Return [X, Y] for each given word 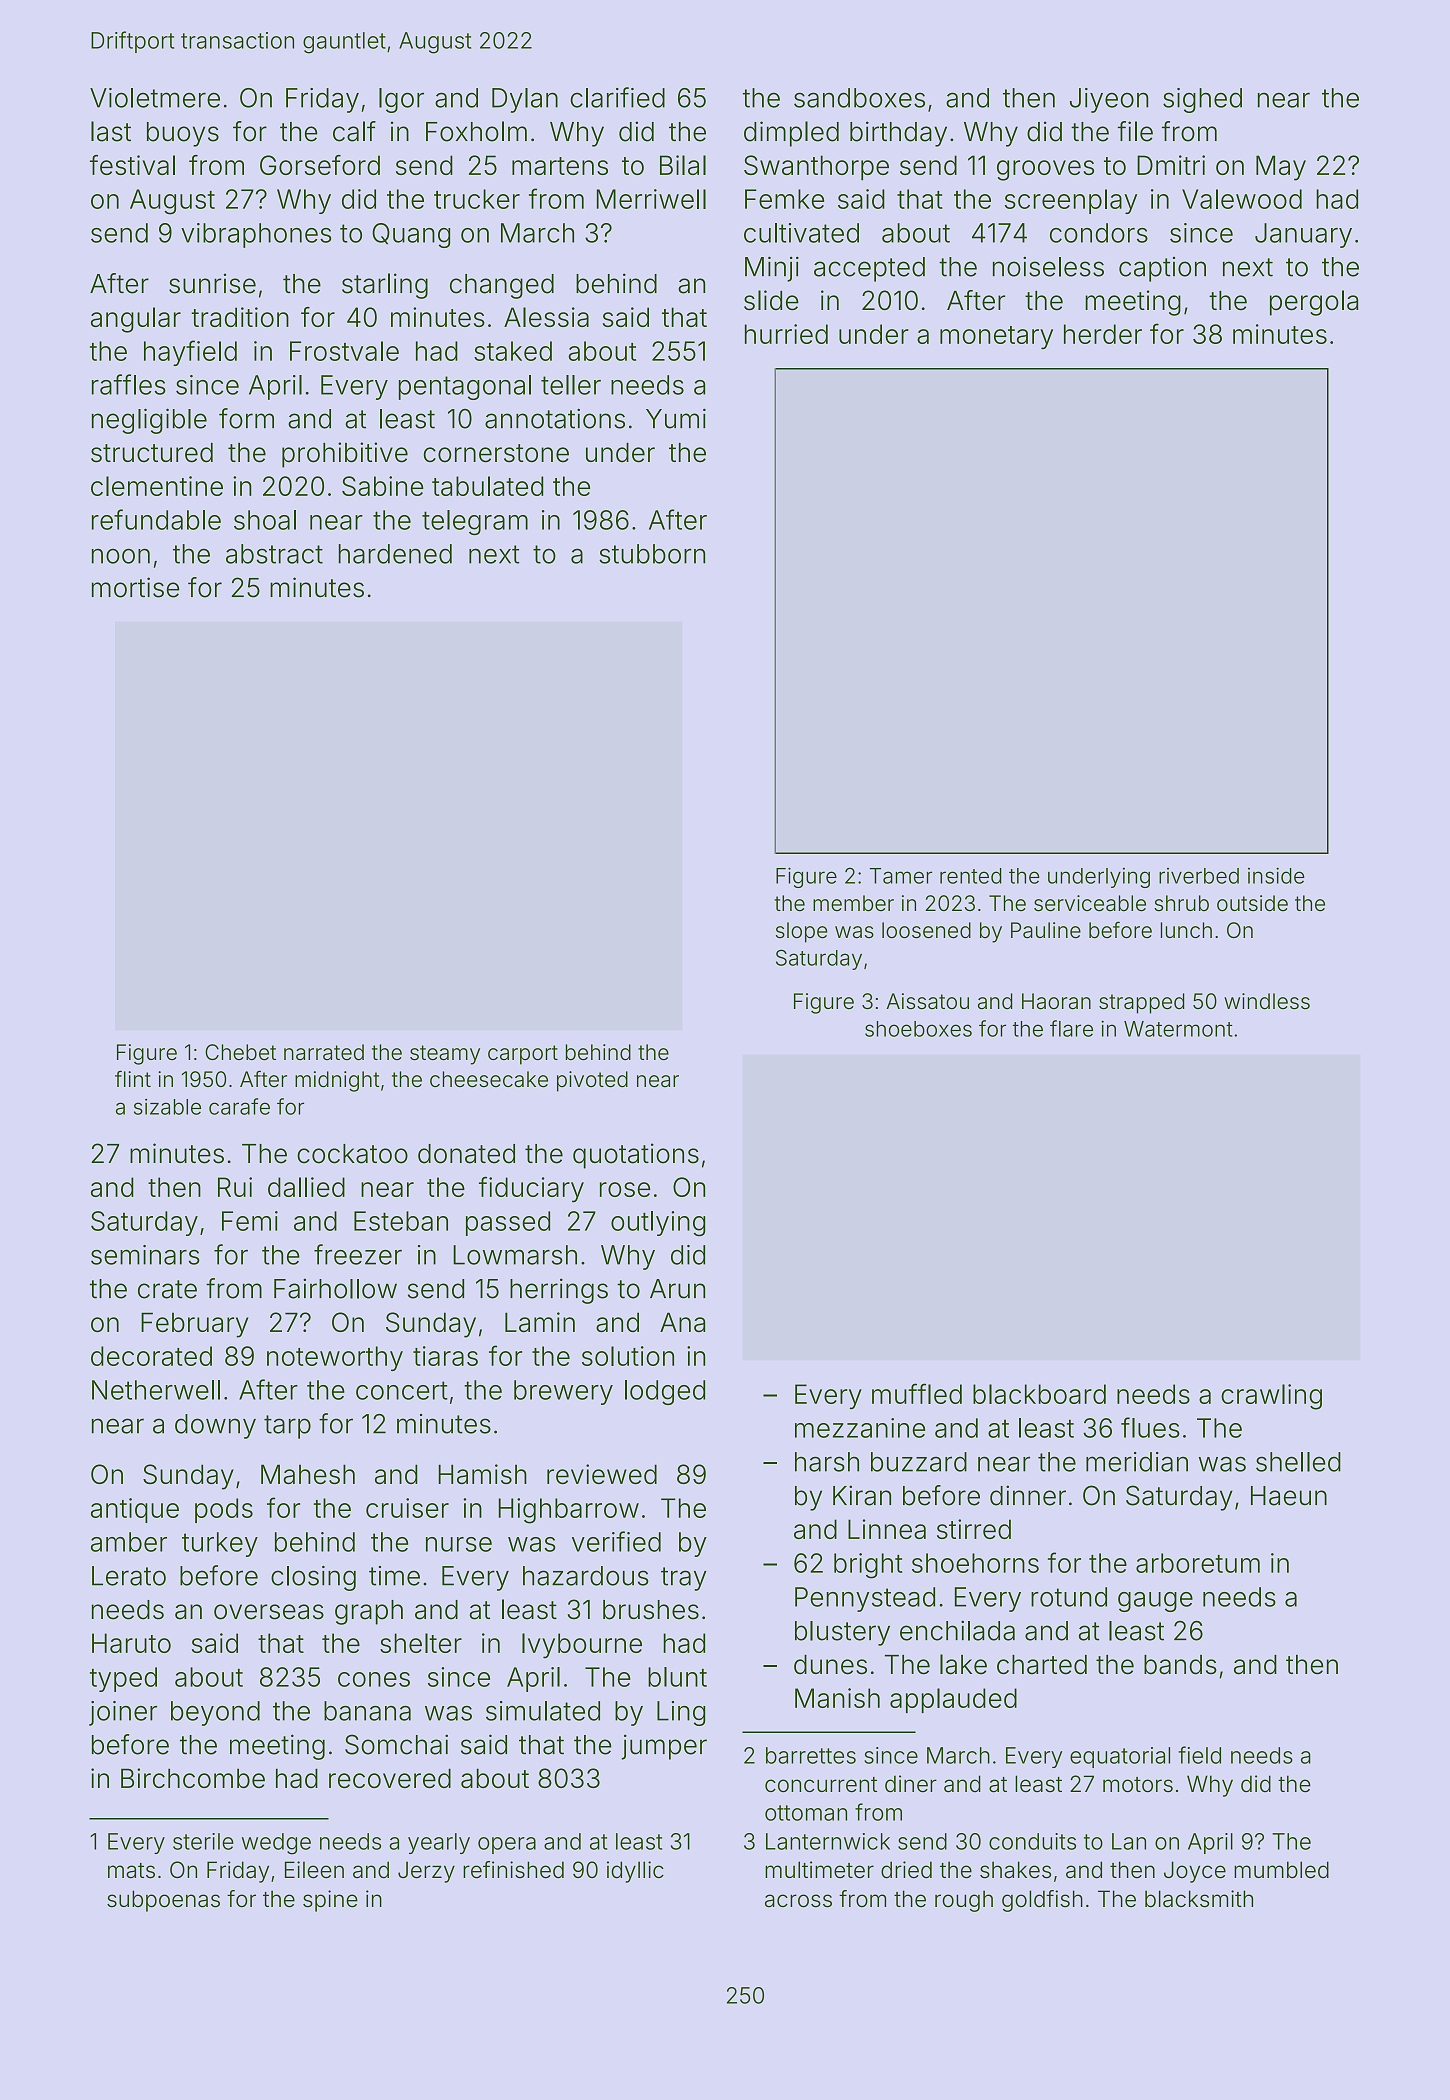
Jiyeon [1109, 100]
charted [1042, 1665]
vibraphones [256, 235]
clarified [617, 97]
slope [802, 932]
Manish [837, 1698]
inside [1276, 875]
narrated [324, 1052]
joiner [123, 1713]
